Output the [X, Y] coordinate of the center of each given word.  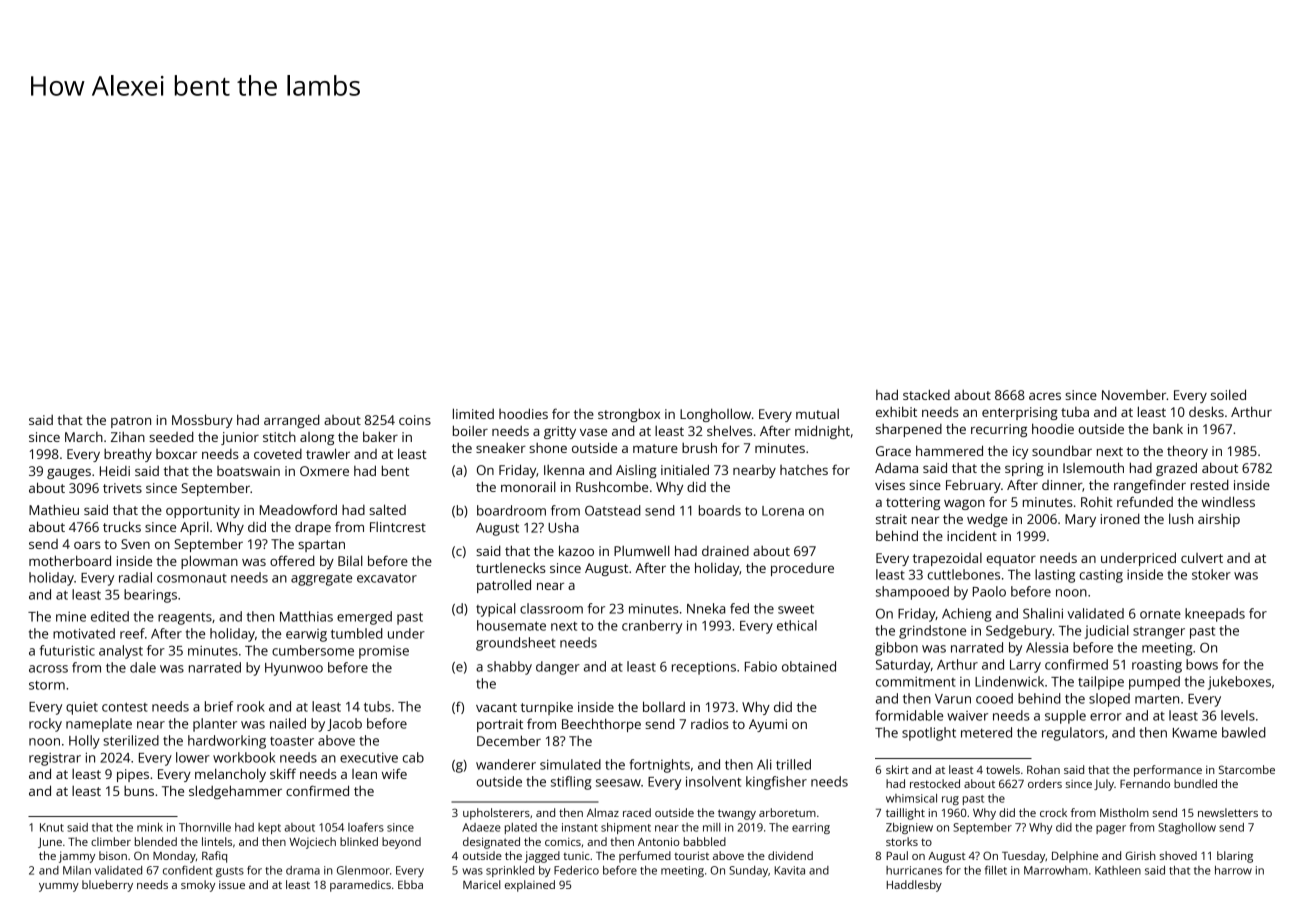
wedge [987, 520]
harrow [1233, 870]
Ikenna [564, 470]
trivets [122, 488]
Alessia [1047, 647]
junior [240, 438]
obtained [809, 666]
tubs [377, 706]
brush [699, 447]
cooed [994, 698]
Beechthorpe [601, 725]
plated [521, 828]
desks [1206, 411]
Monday [174, 857]
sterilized [131, 740]
